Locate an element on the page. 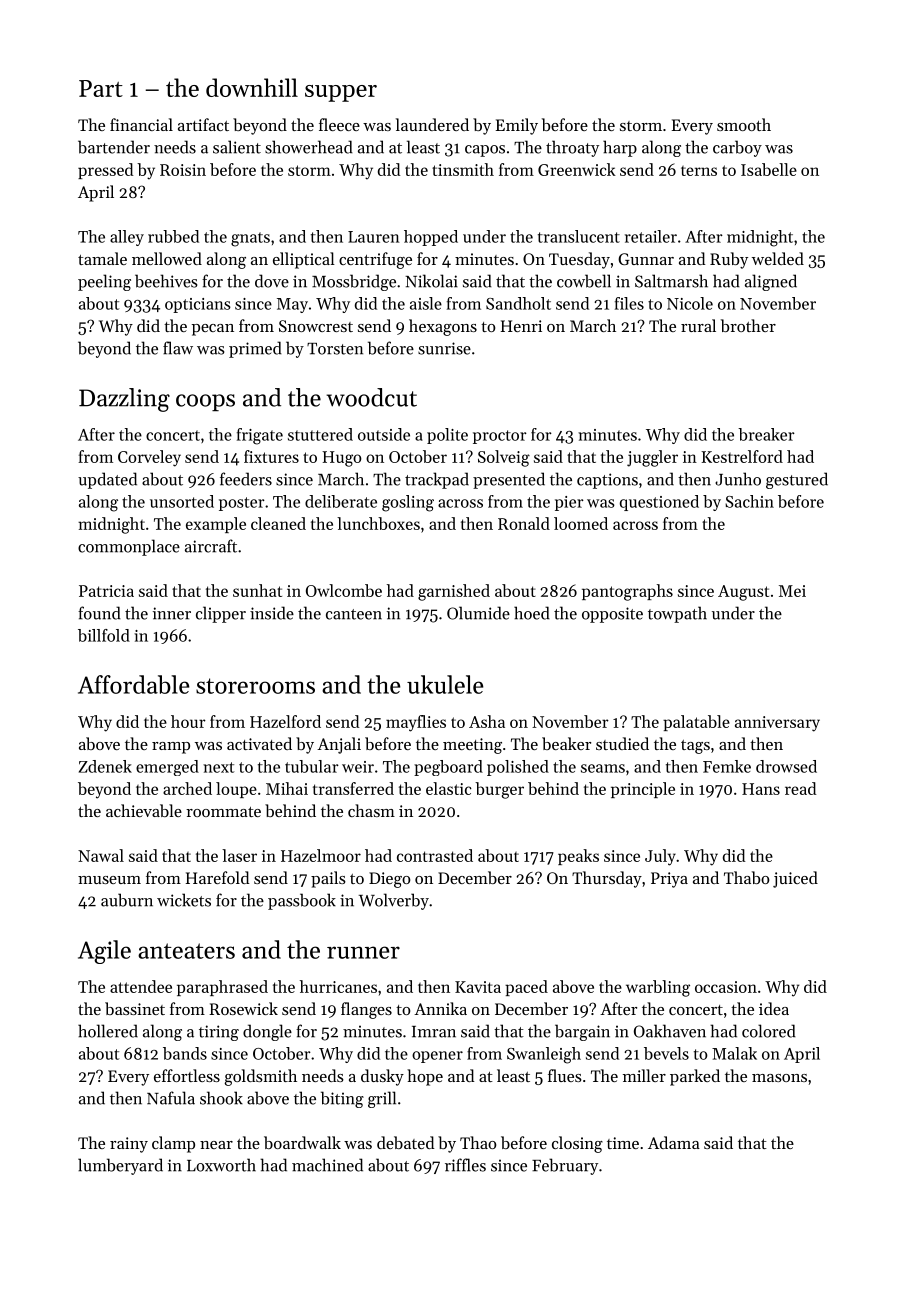  bassinet is located at coordinates (135, 1008).
